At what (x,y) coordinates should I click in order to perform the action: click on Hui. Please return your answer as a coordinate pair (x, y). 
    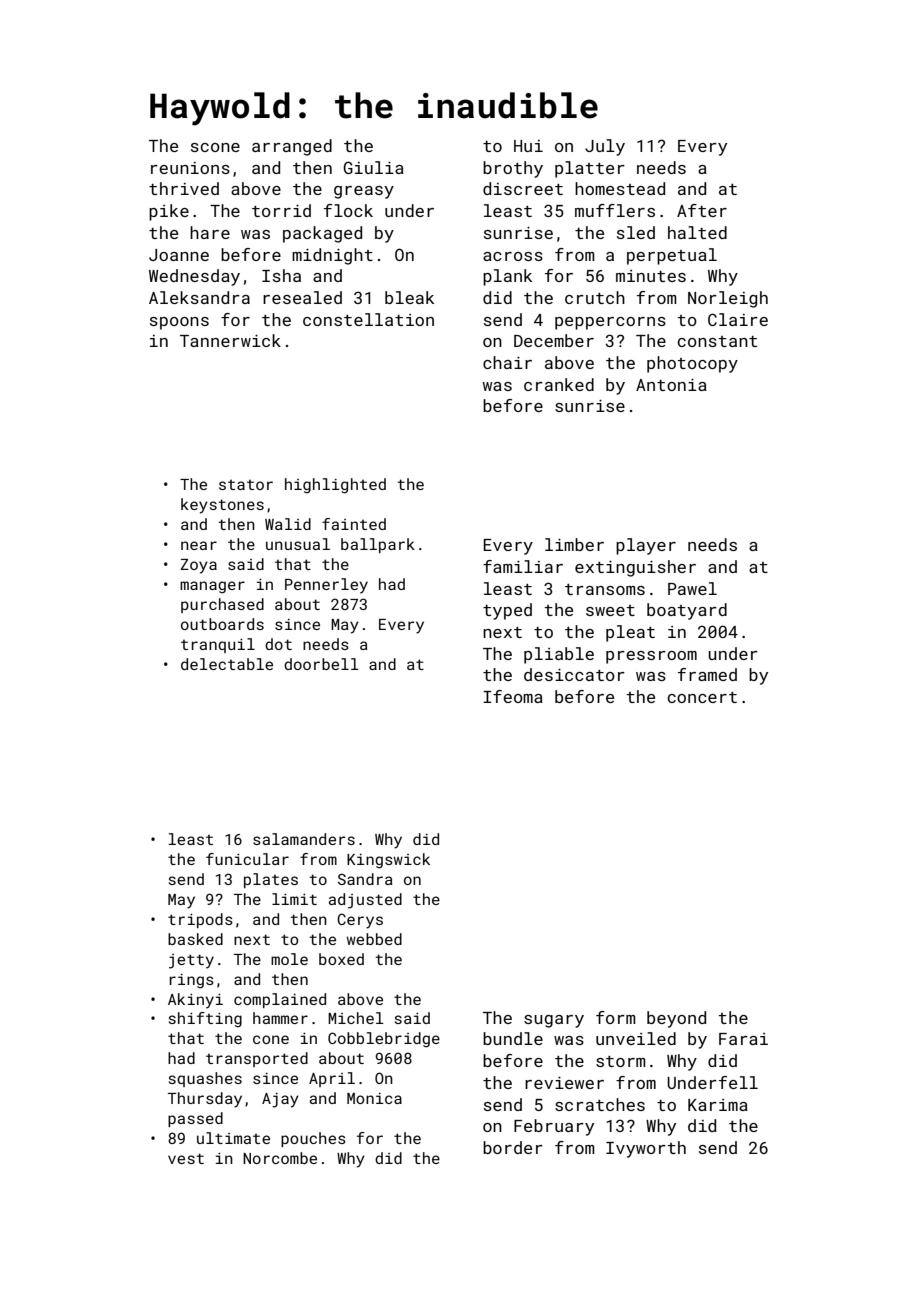
    Looking at the image, I should click on (528, 146).
